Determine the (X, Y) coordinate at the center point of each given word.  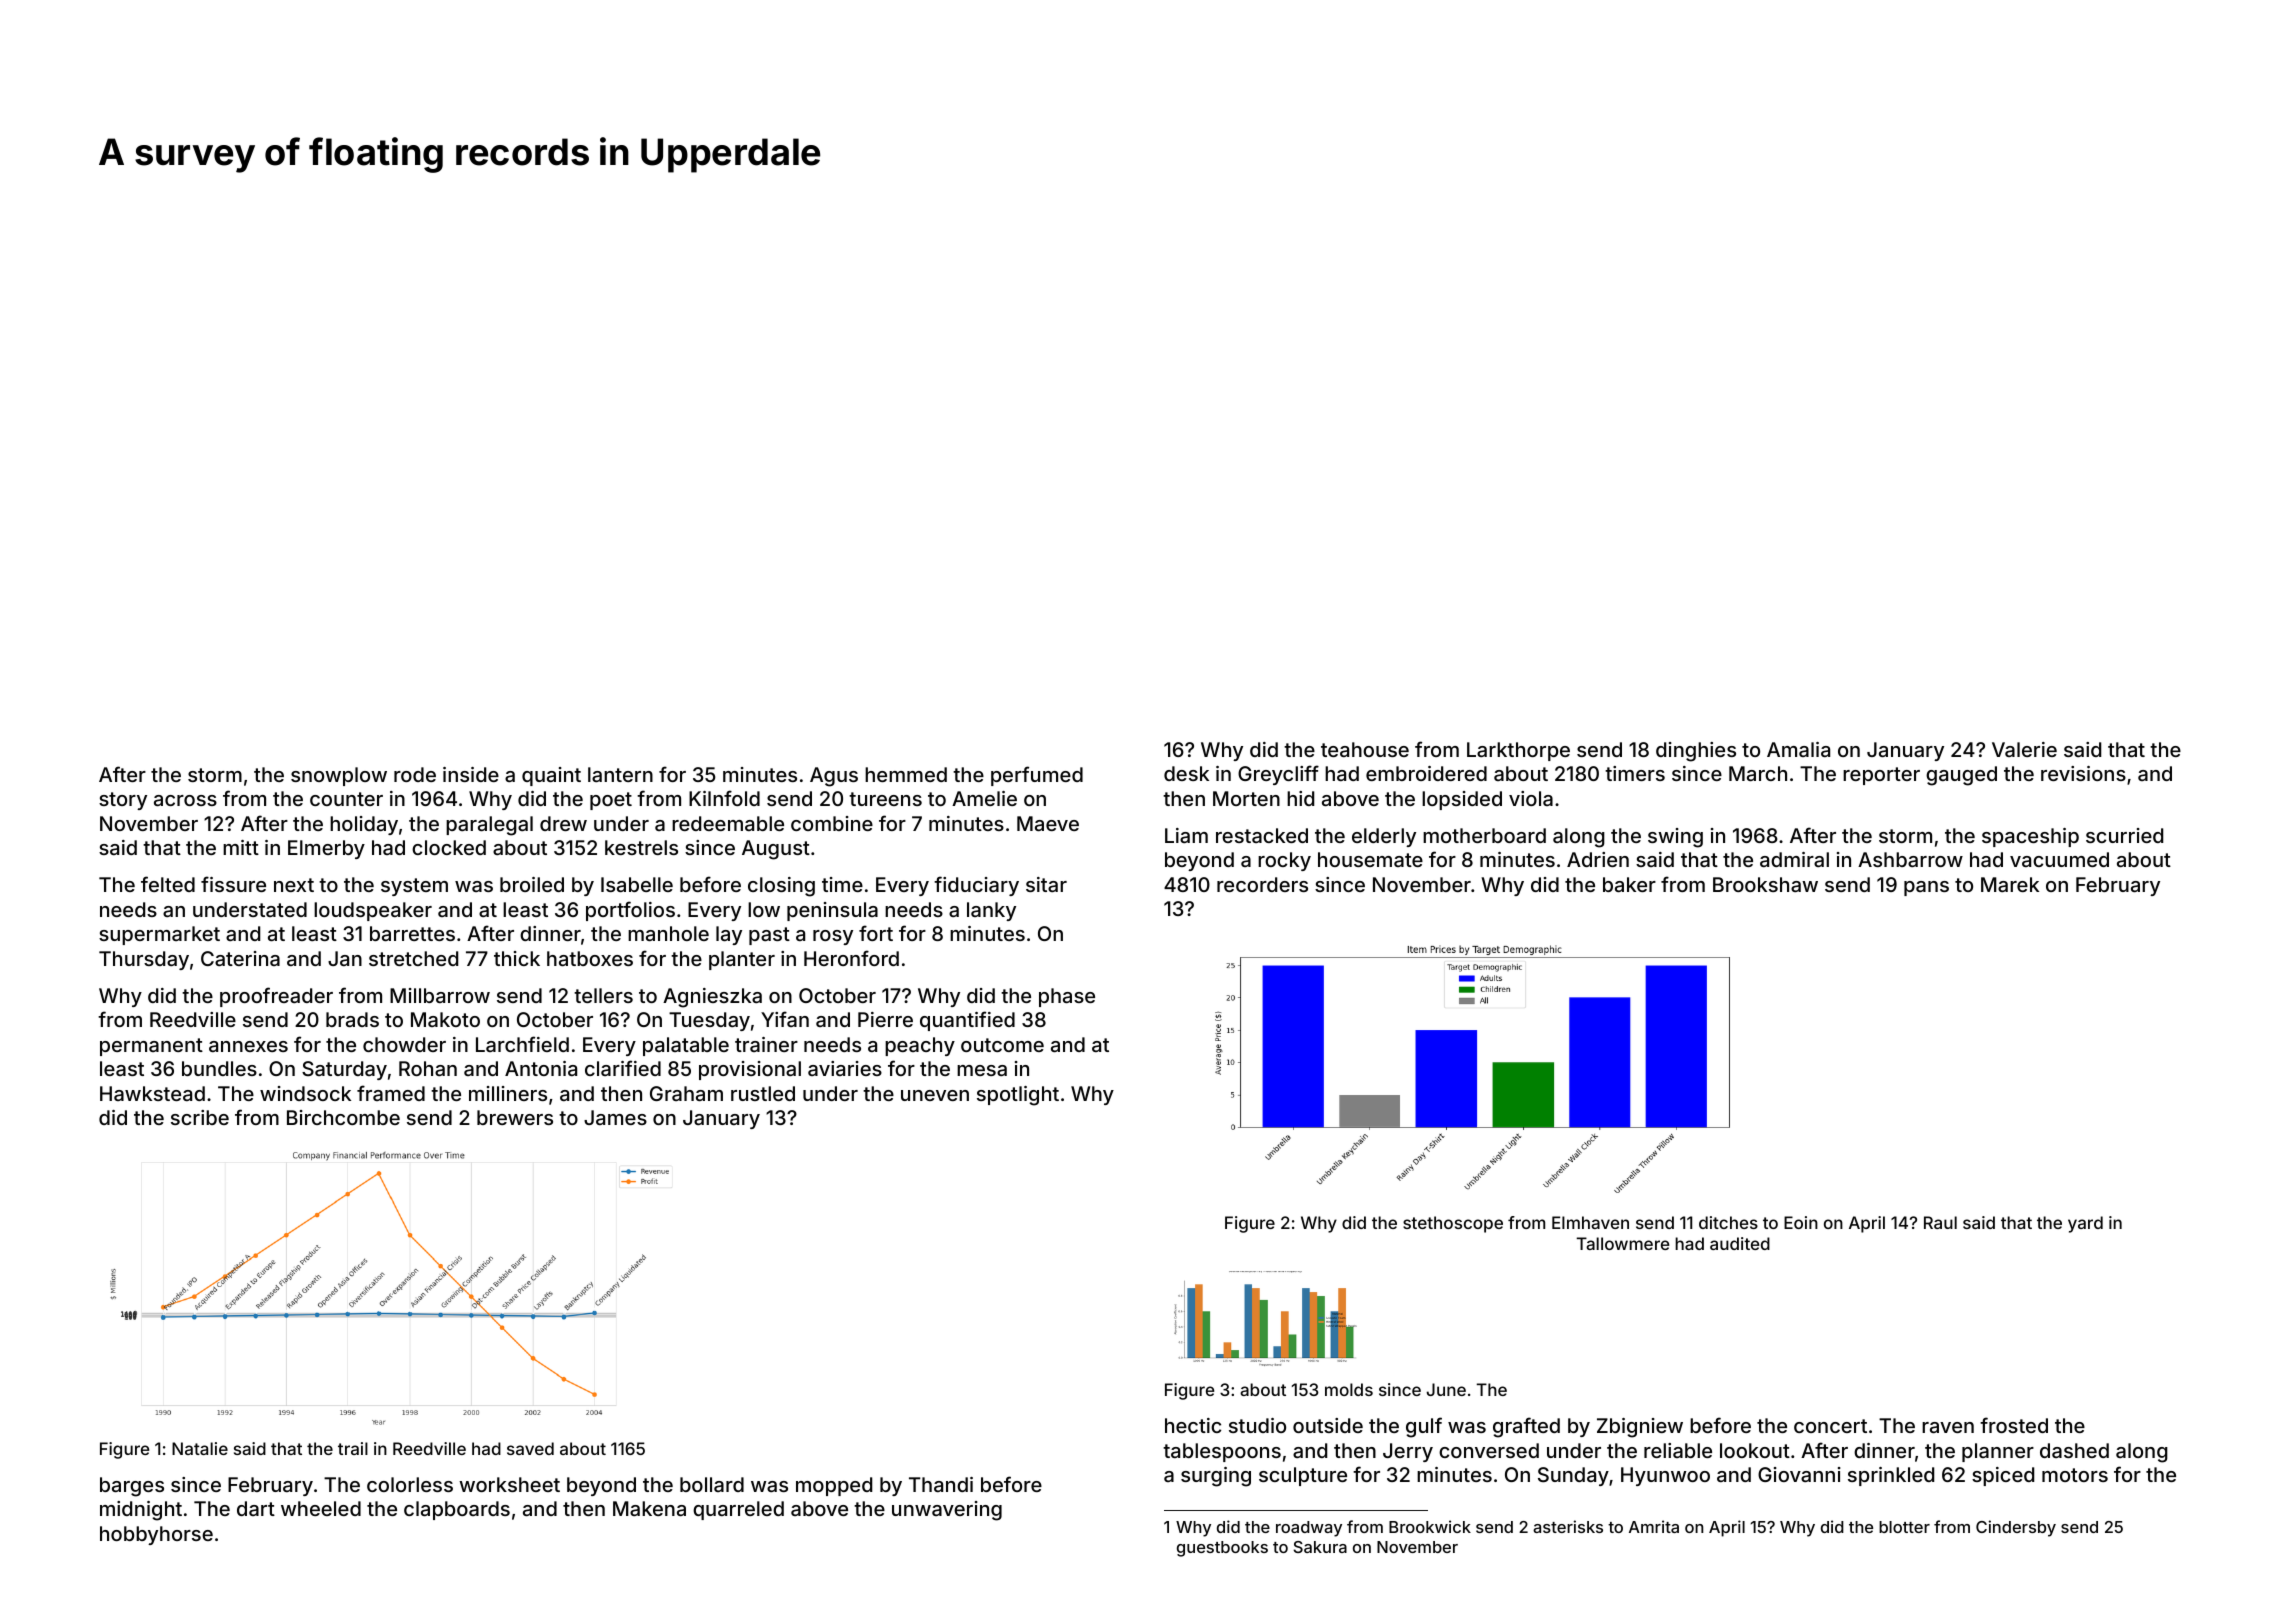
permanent (151, 1047)
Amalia (1798, 749)
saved (530, 1448)
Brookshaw (1765, 884)
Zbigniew (1640, 1428)
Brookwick (1430, 1526)
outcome (1002, 1045)
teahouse (1365, 749)
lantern (620, 774)
